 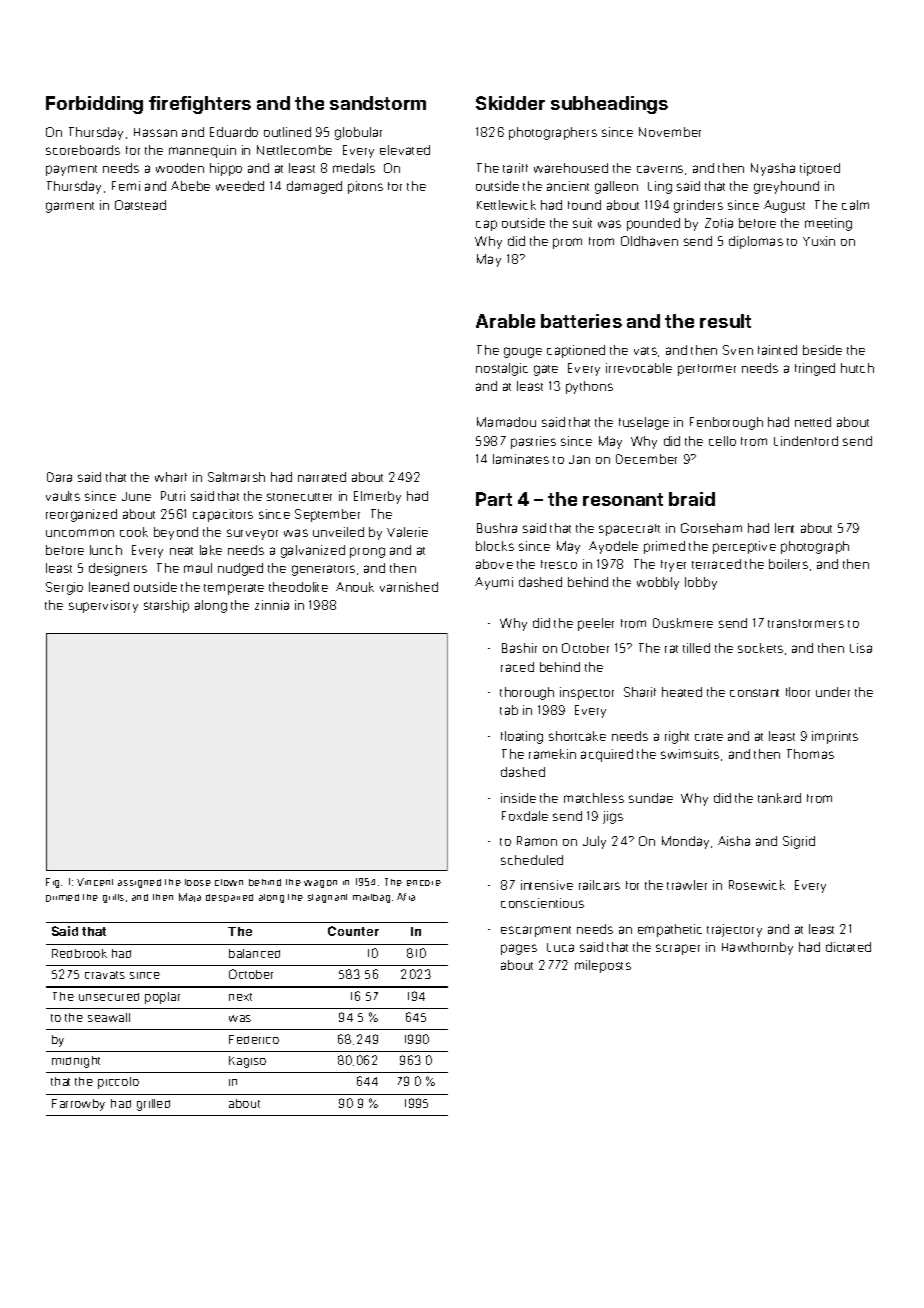 What do you see at coordinates (323, 570) in the page?
I see `generators` at bounding box center [323, 570].
